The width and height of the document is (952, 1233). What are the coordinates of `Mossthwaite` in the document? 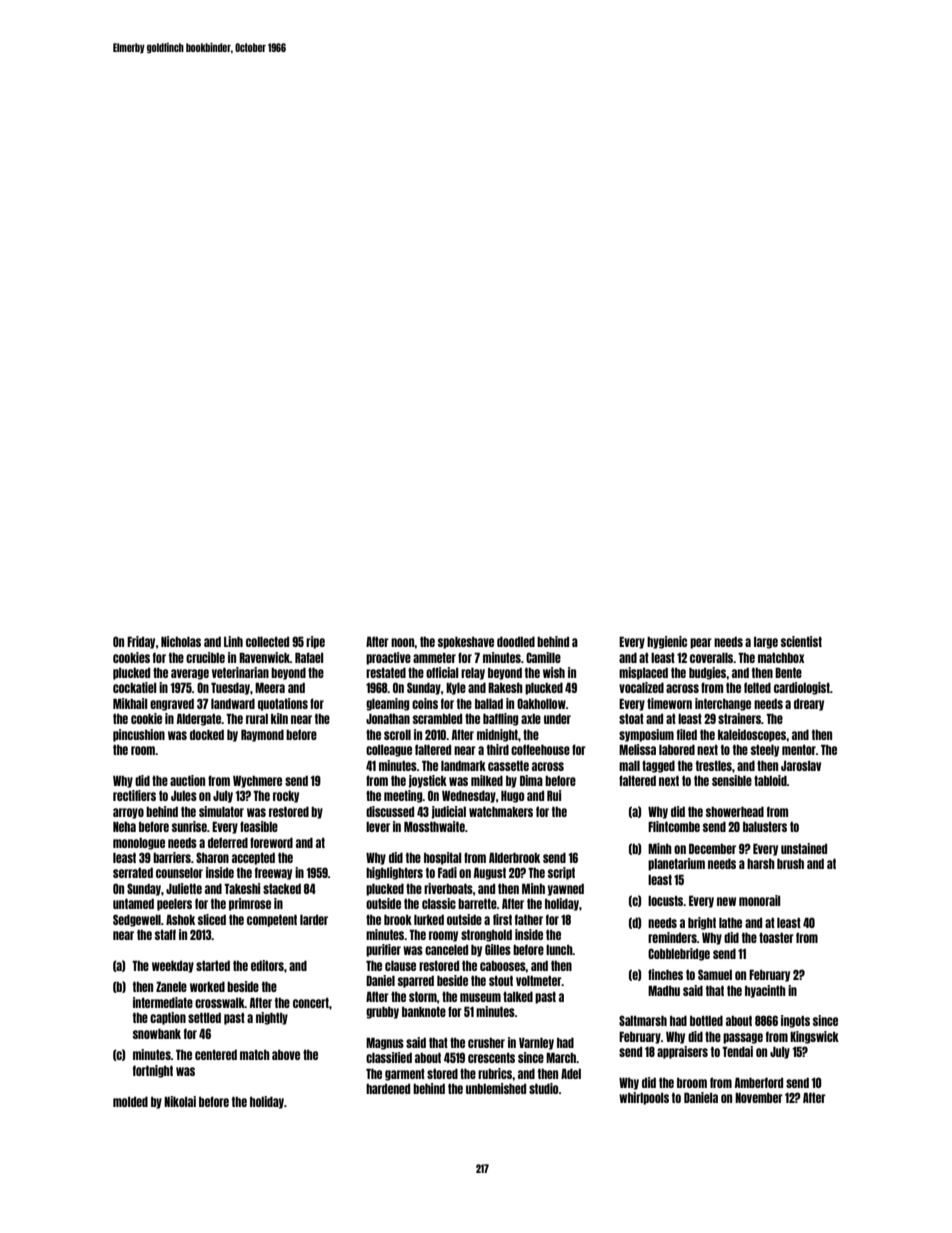 It's located at (434, 826).
